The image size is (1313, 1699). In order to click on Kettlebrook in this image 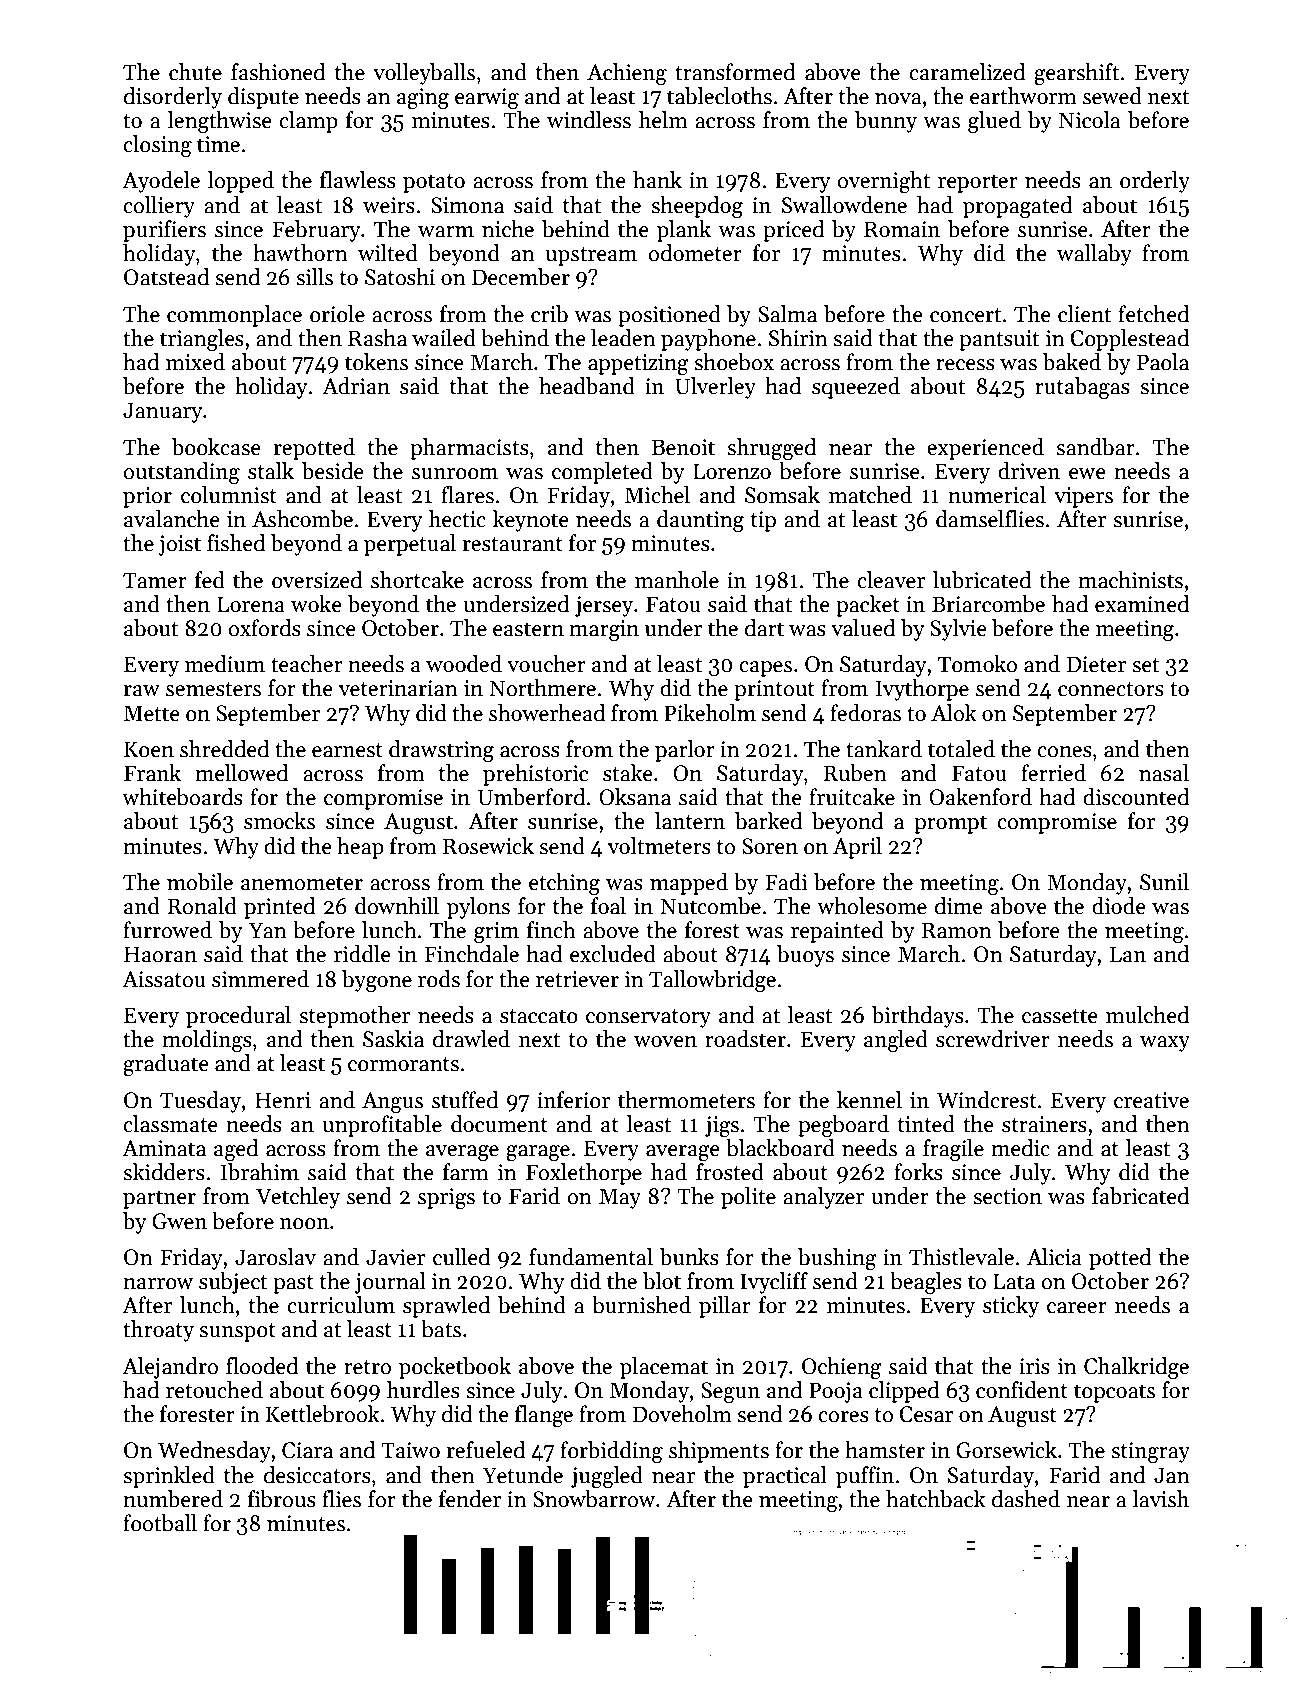, I will do `click(323, 1414)`.
